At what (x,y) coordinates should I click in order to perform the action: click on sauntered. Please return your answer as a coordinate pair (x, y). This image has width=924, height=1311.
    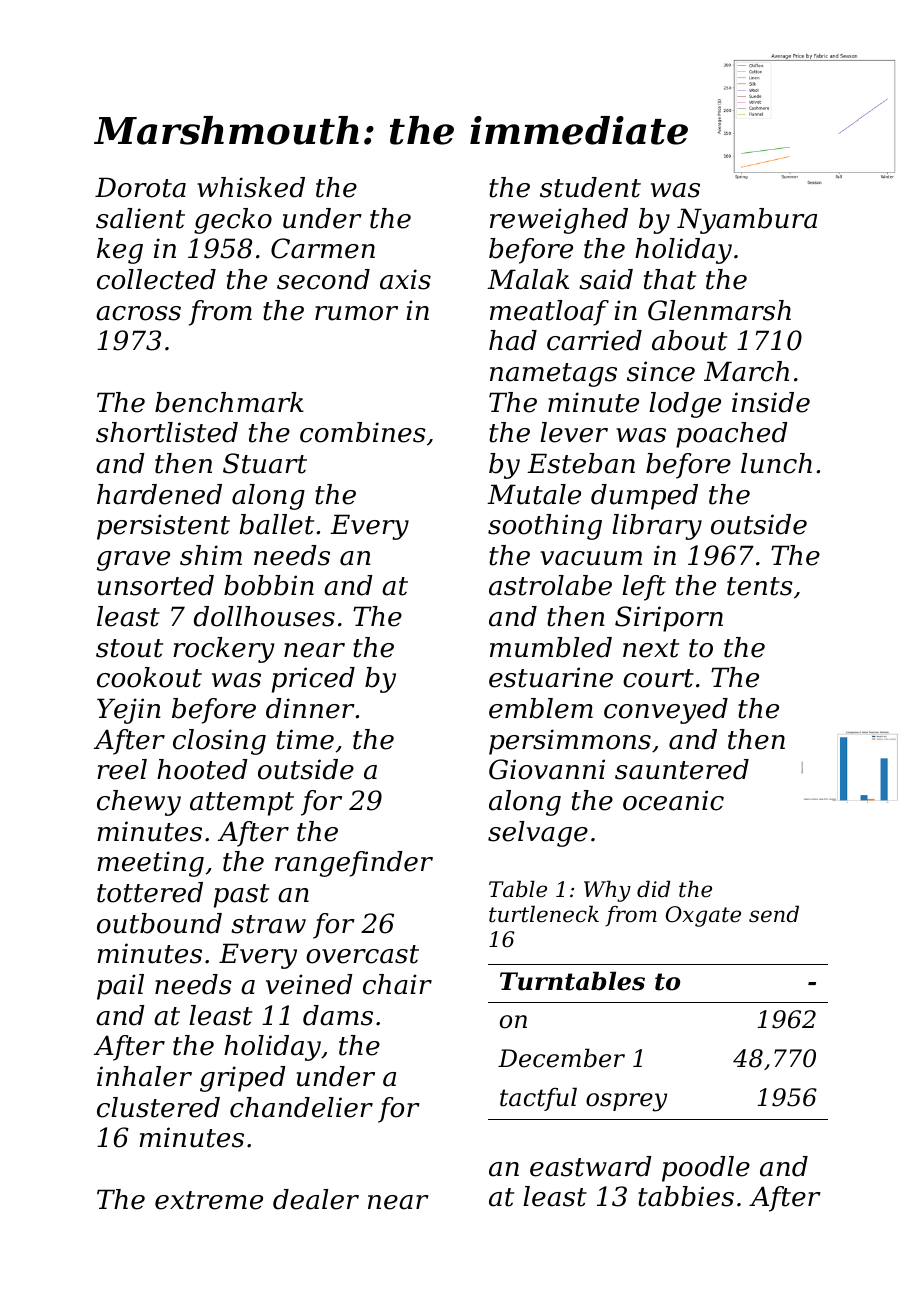
    Looking at the image, I should click on (682, 769).
